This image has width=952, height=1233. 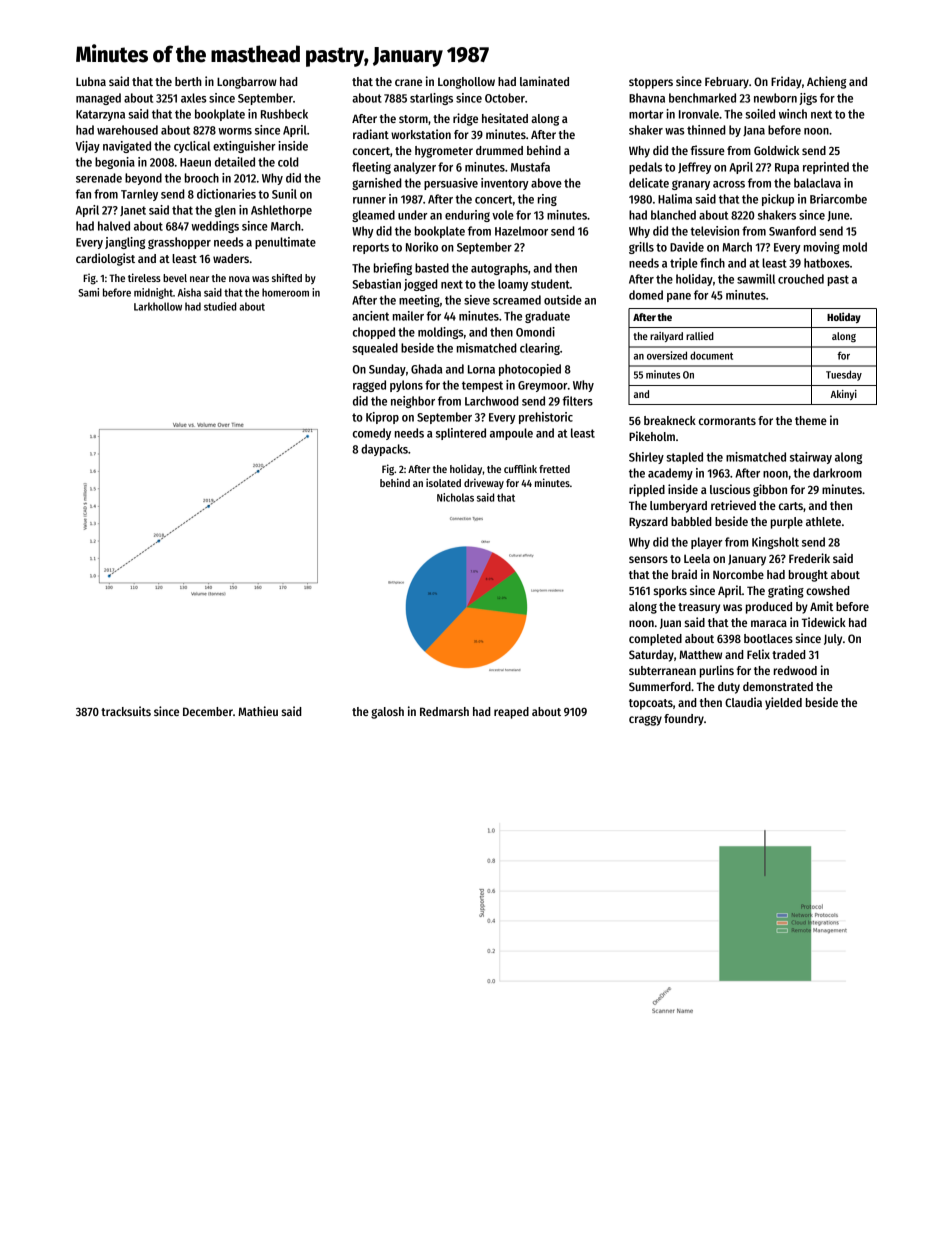 What do you see at coordinates (387, 713) in the image?
I see `galosh` at bounding box center [387, 713].
